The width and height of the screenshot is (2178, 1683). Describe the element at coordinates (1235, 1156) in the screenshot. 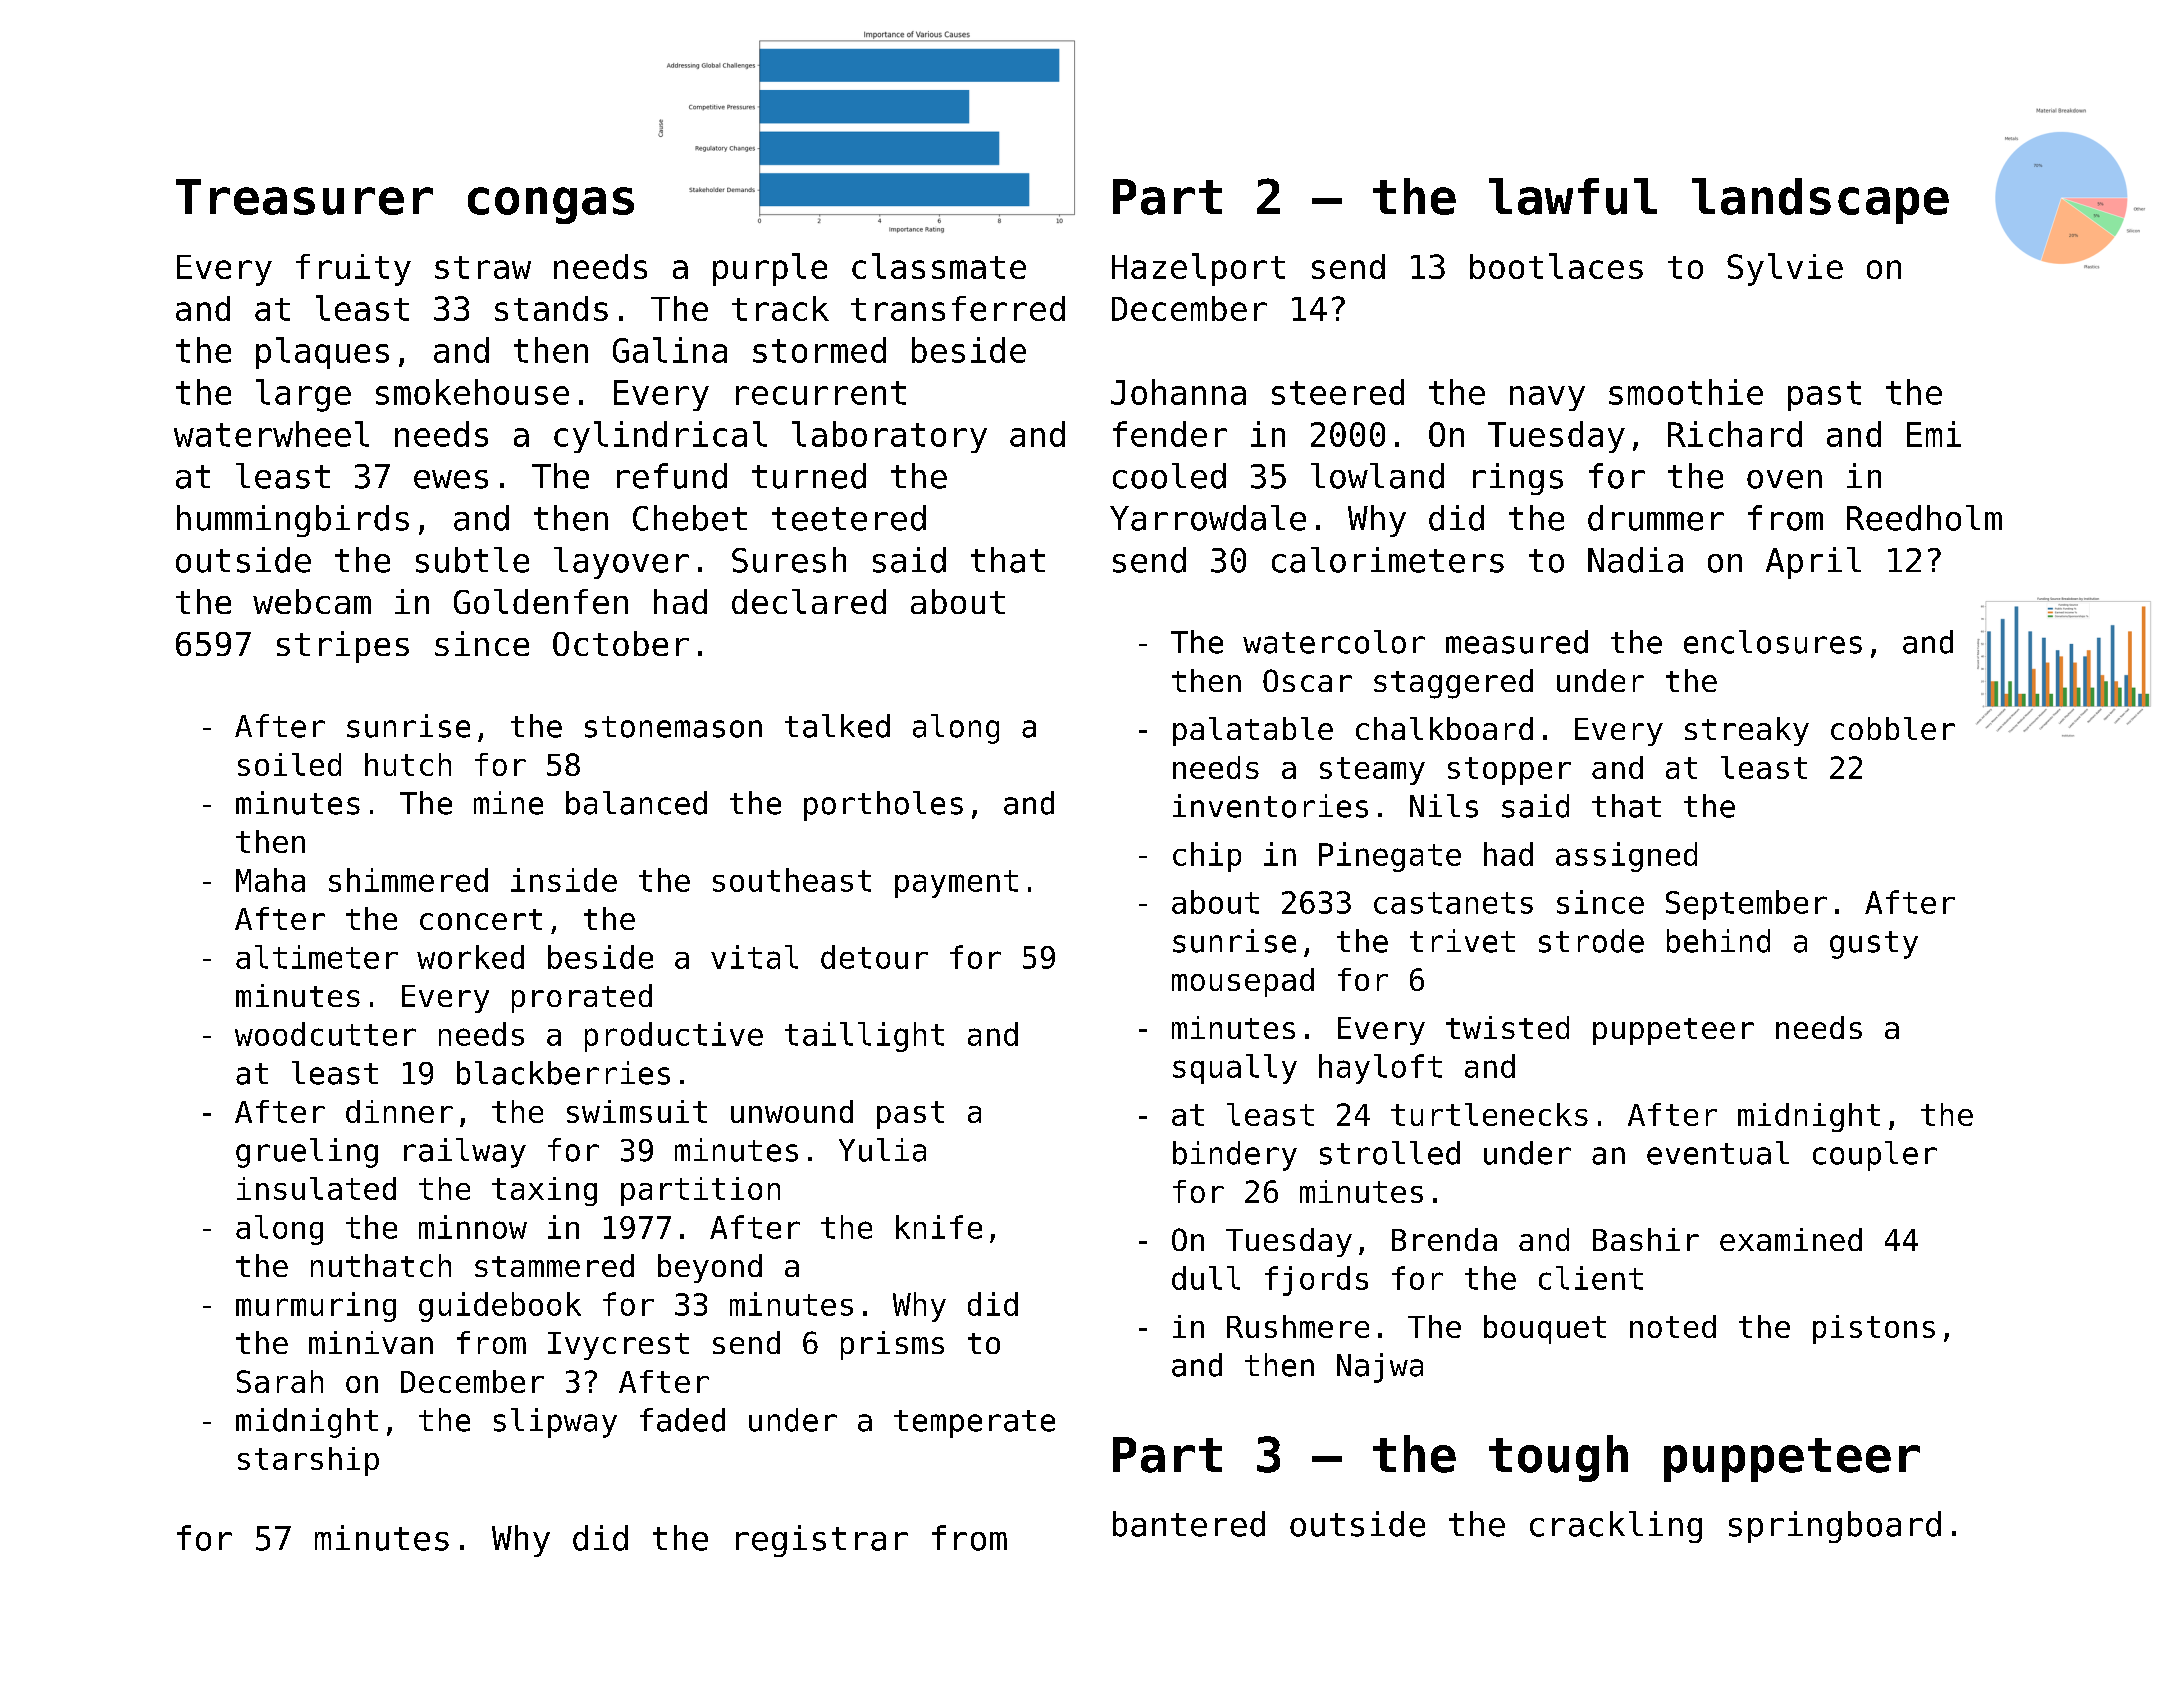

I see `bindery` at that location.
